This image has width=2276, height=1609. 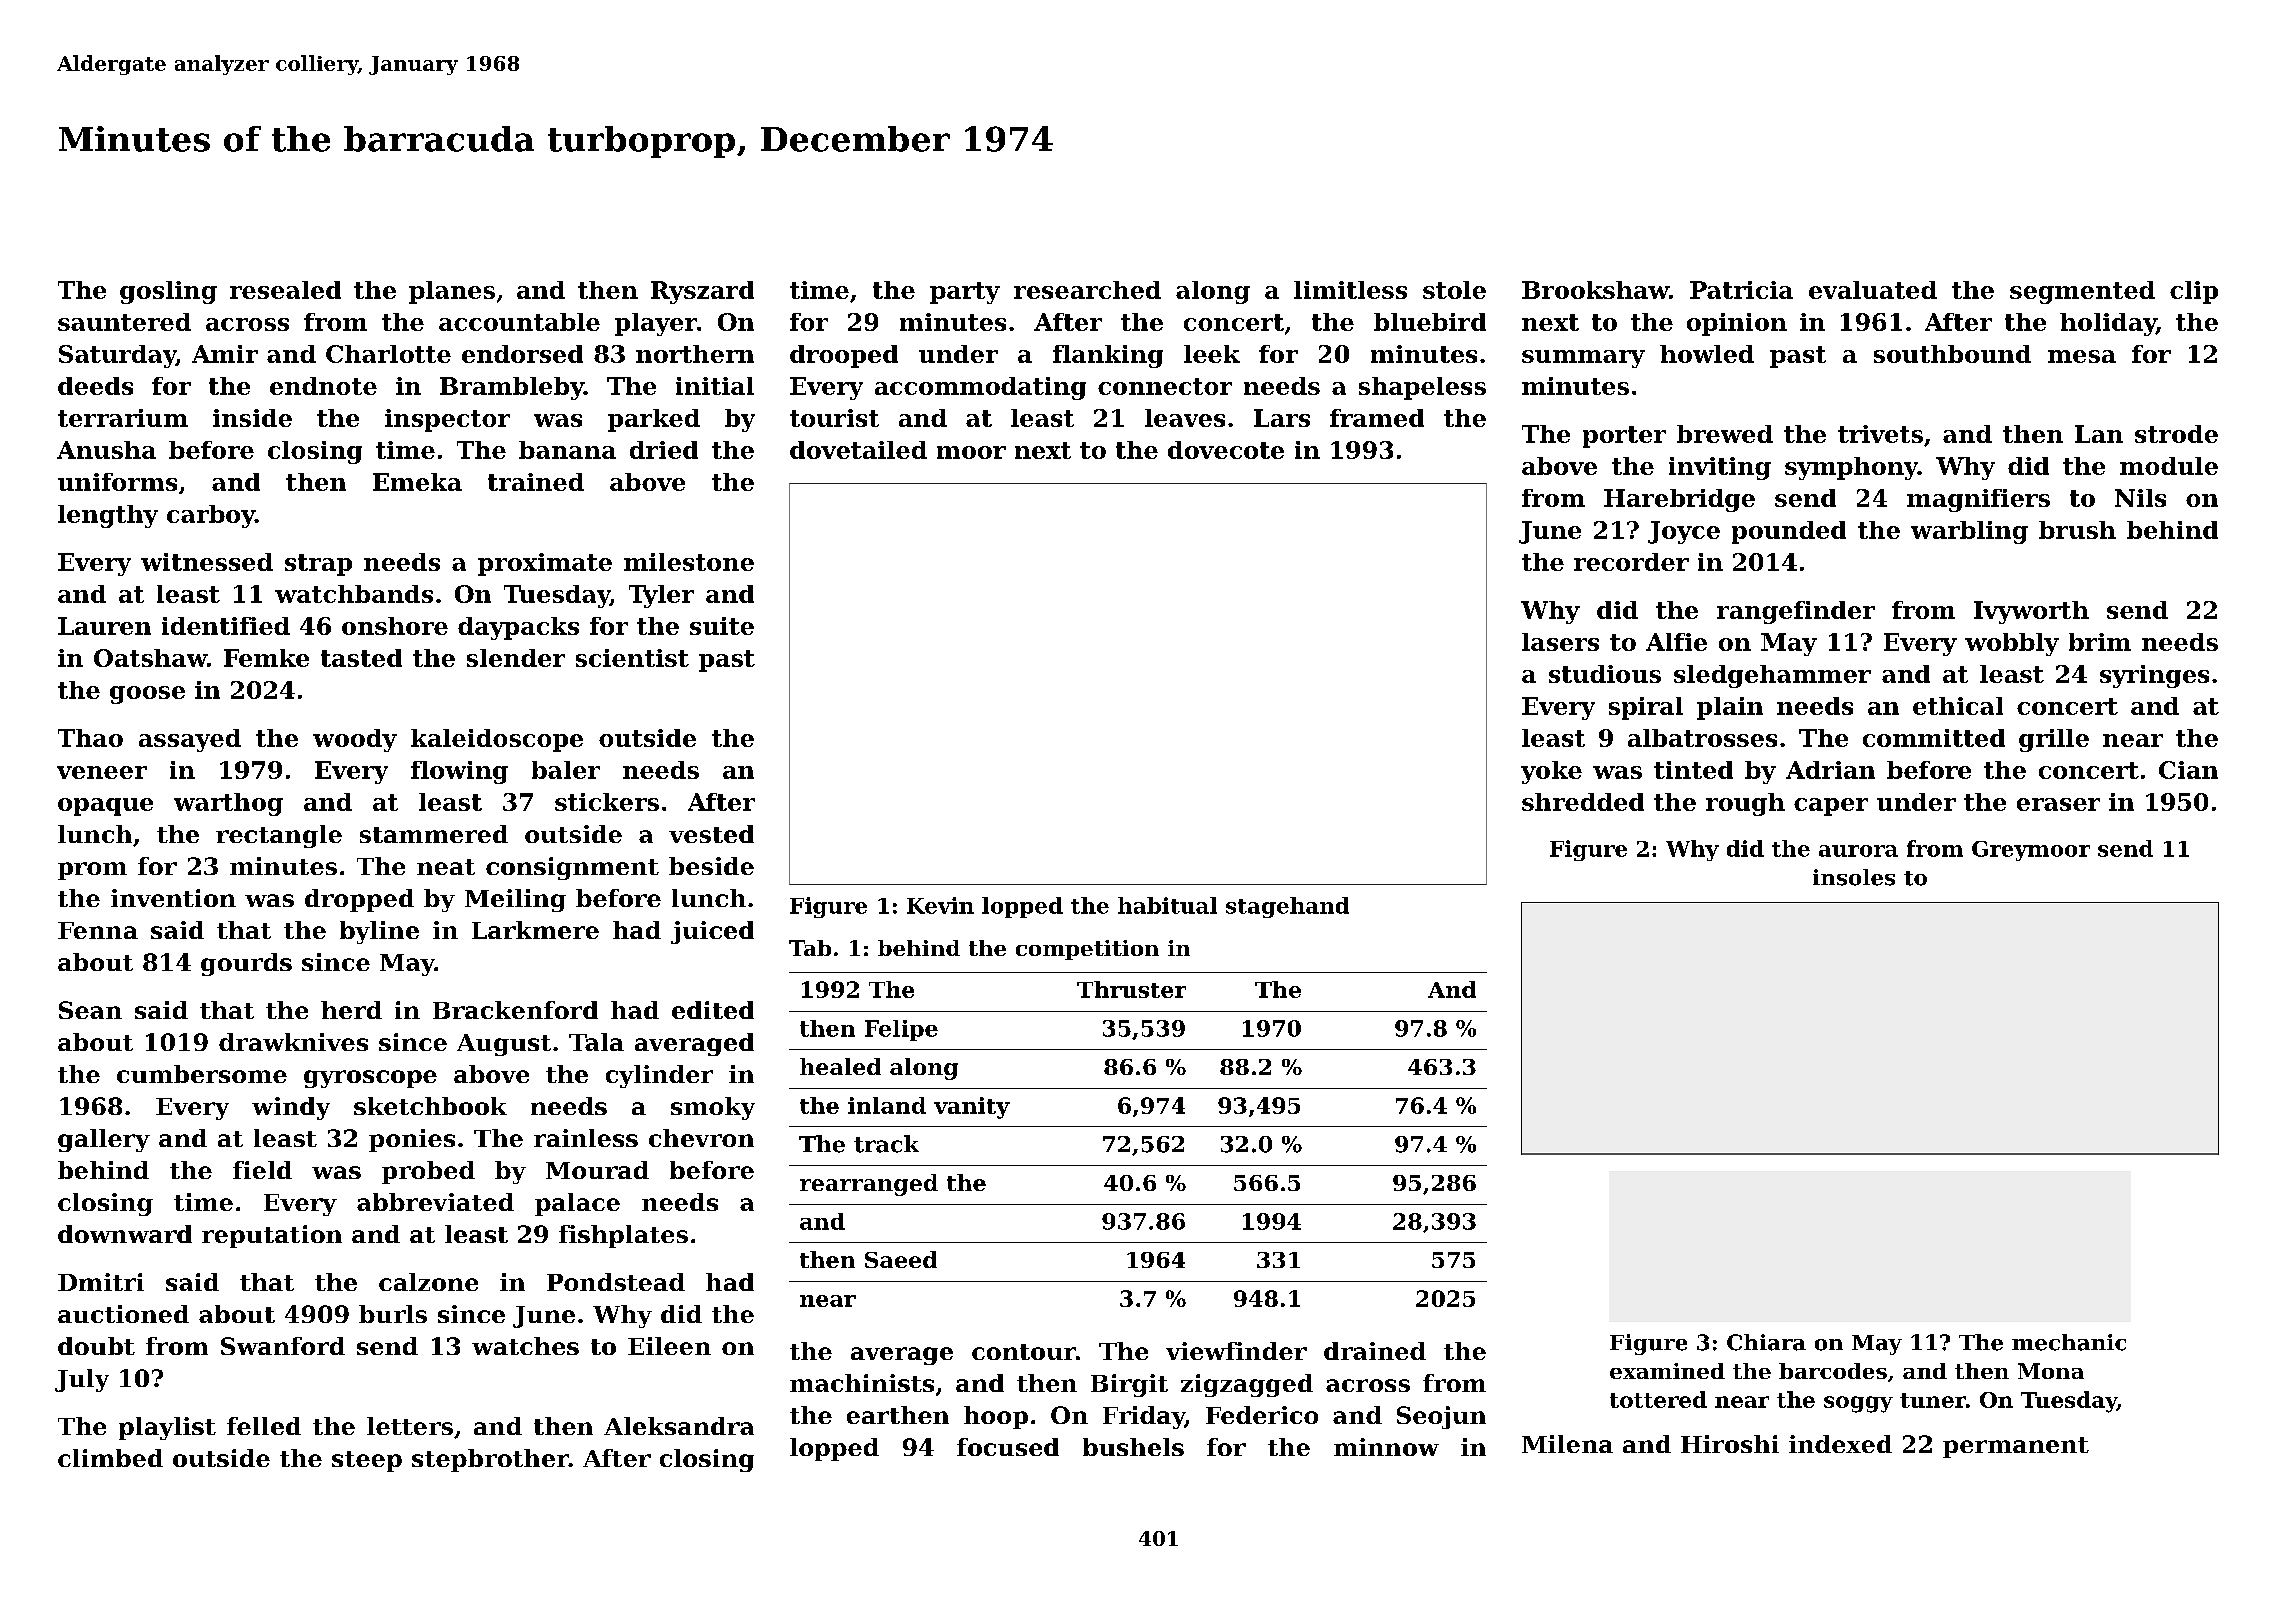 I want to click on rough, so click(x=1745, y=804).
